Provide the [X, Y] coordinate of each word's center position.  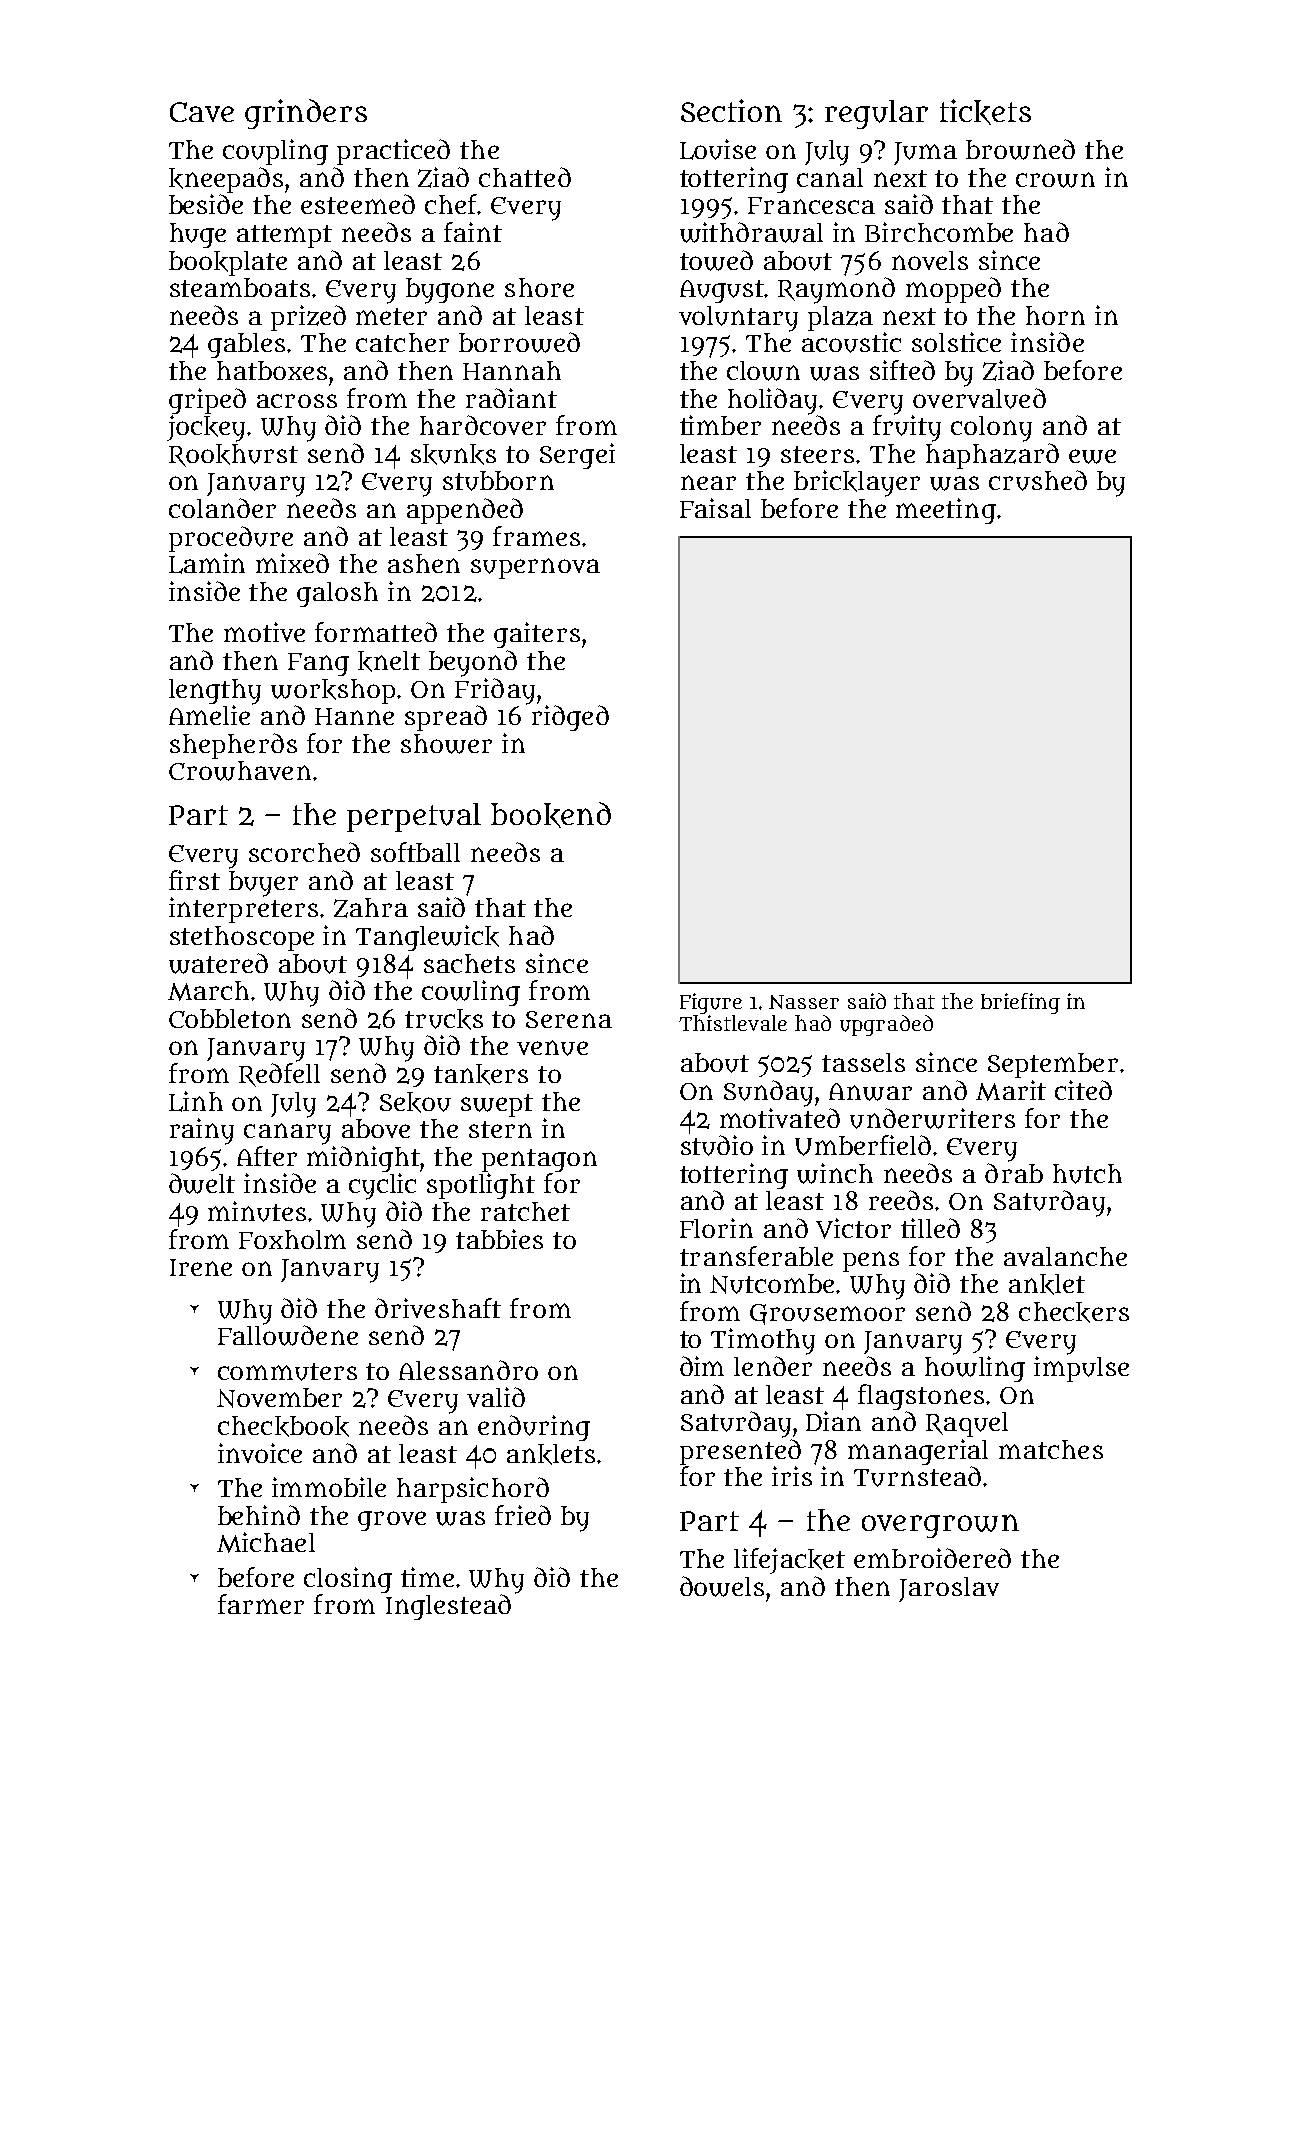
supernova [535, 568]
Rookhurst [233, 455]
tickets [985, 112]
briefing [1020, 1003]
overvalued [979, 398]
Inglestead [448, 1607]
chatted [525, 177]
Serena [569, 1019]
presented [740, 1452]
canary [287, 1134]
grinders [306, 114]
